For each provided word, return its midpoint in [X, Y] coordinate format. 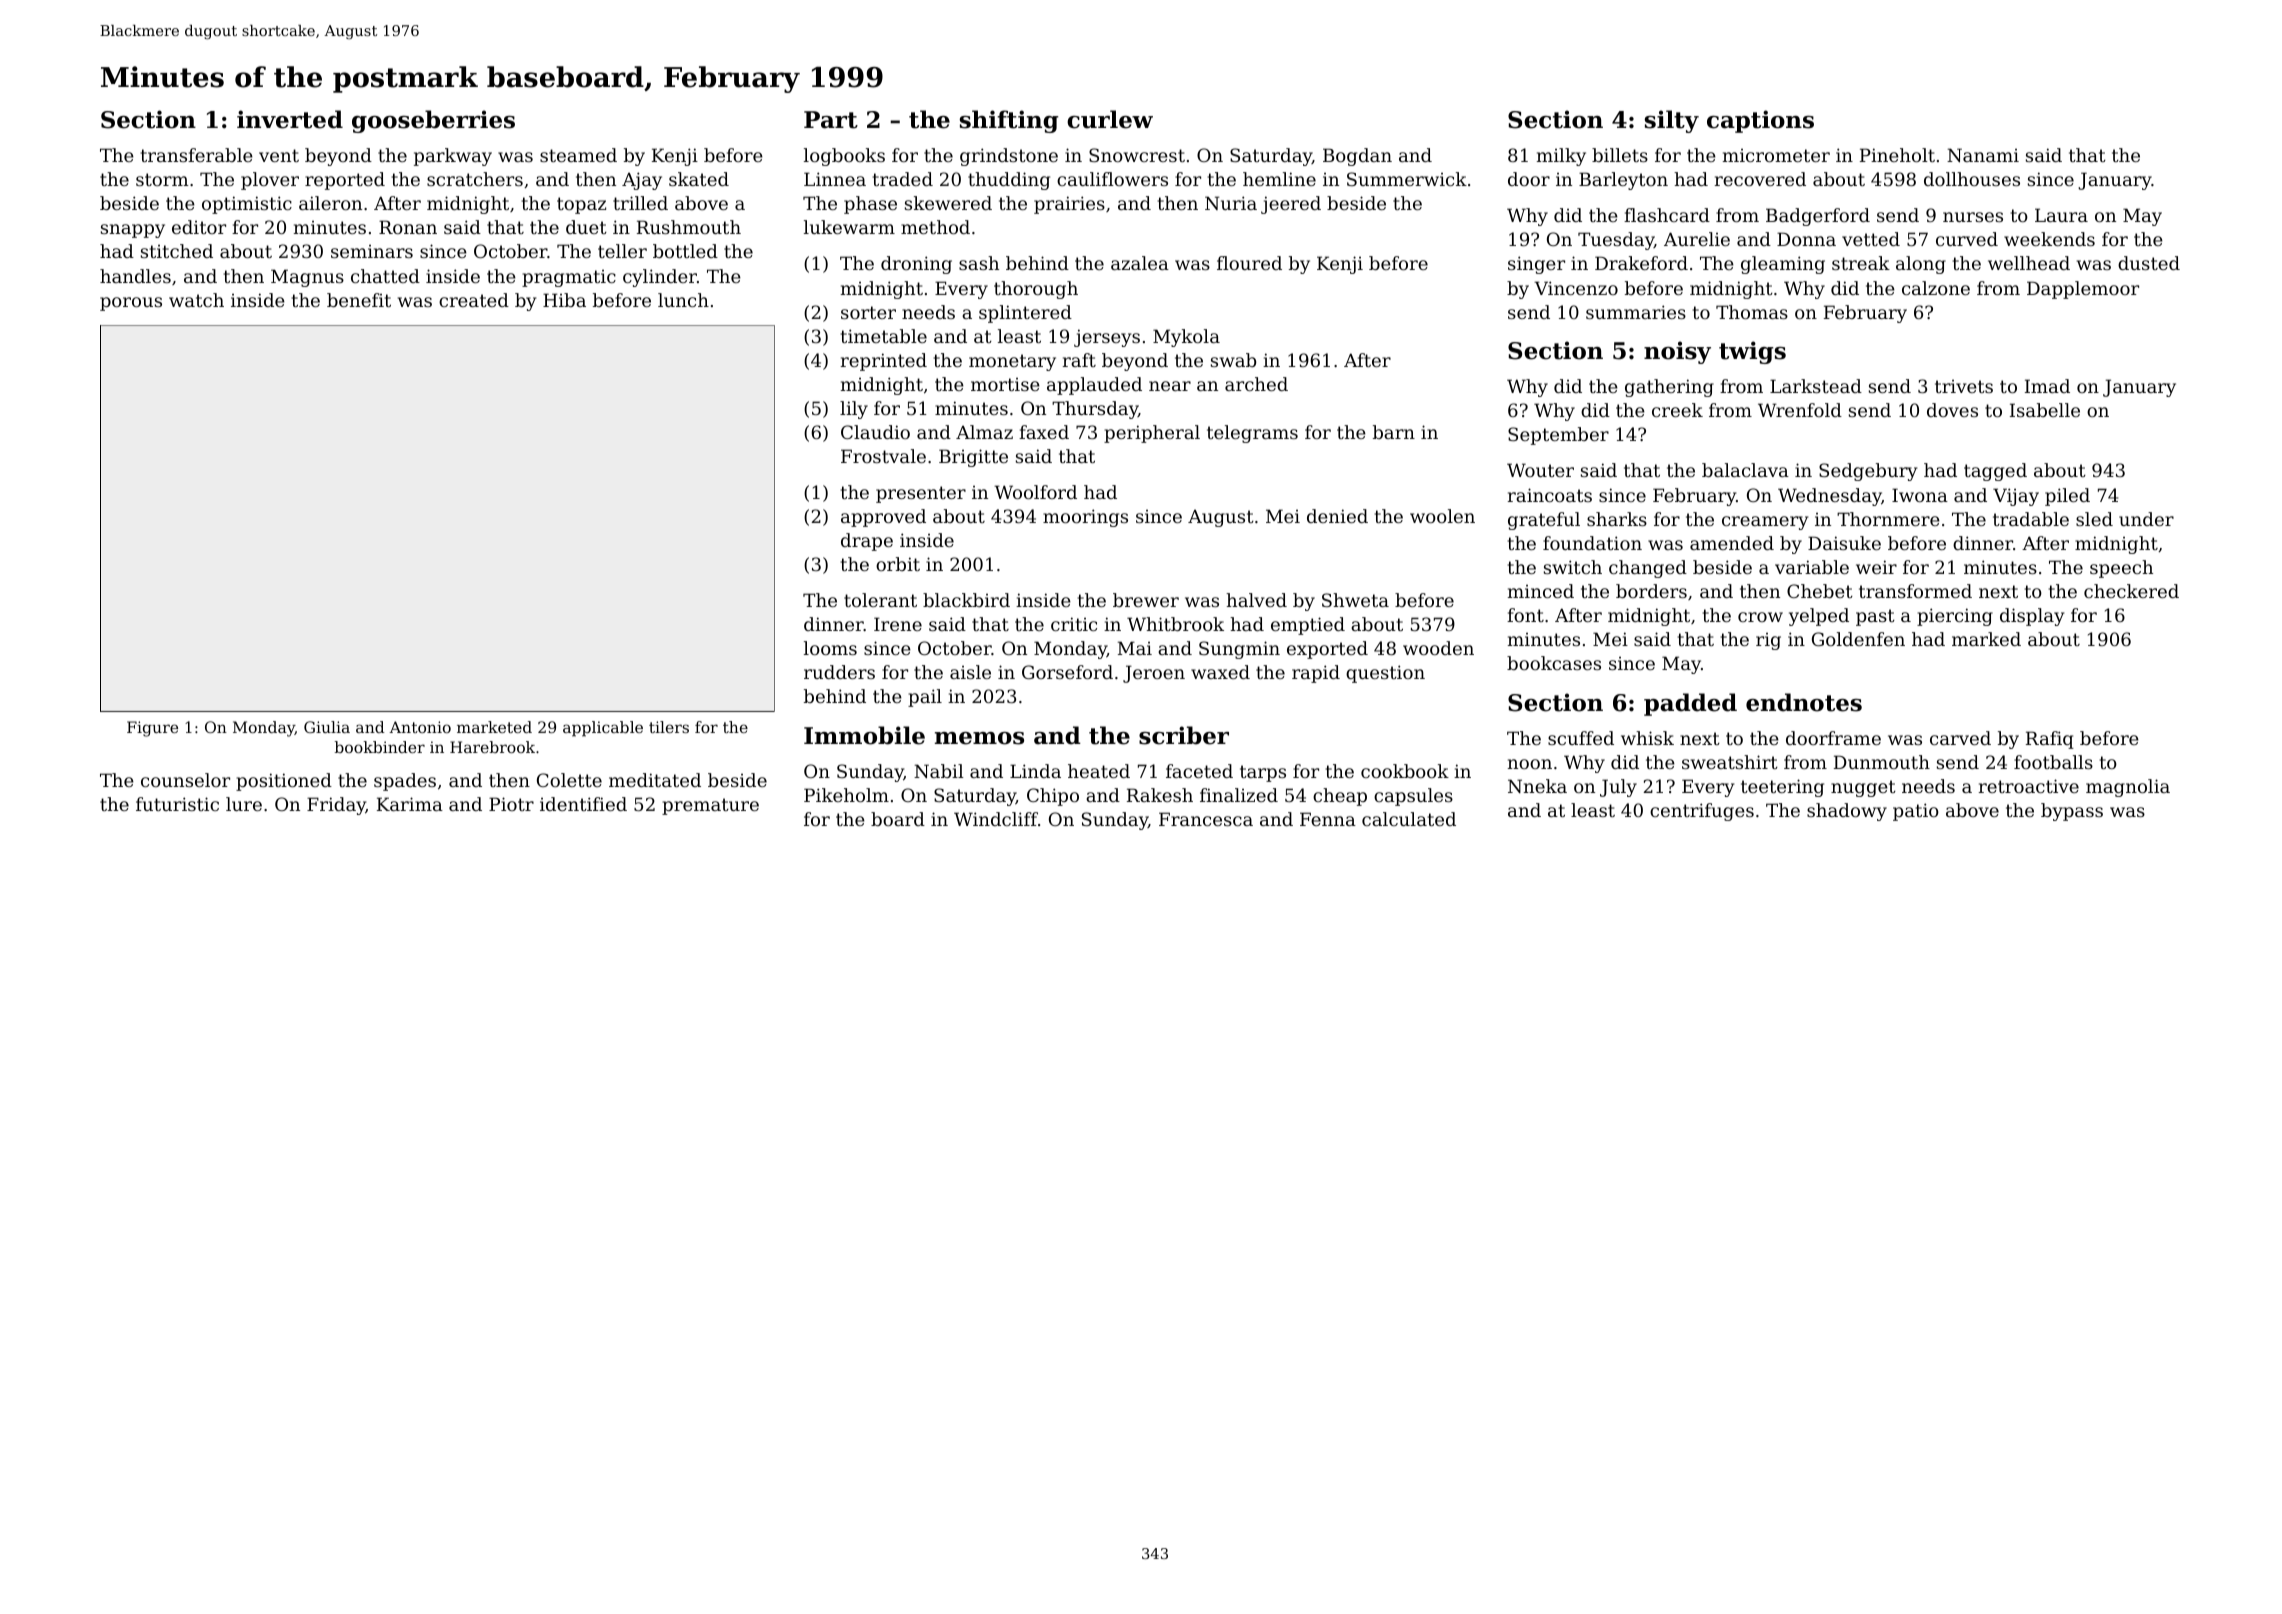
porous [131, 304]
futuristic [177, 804]
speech [2121, 569]
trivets [1964, 386]
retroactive [2029, 786]
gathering [1669, 388]
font [1525, 615]
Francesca [1206, 819]
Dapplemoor [2083, 290]
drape [867, 542]
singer [1536, 265]
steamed [578, 155]
